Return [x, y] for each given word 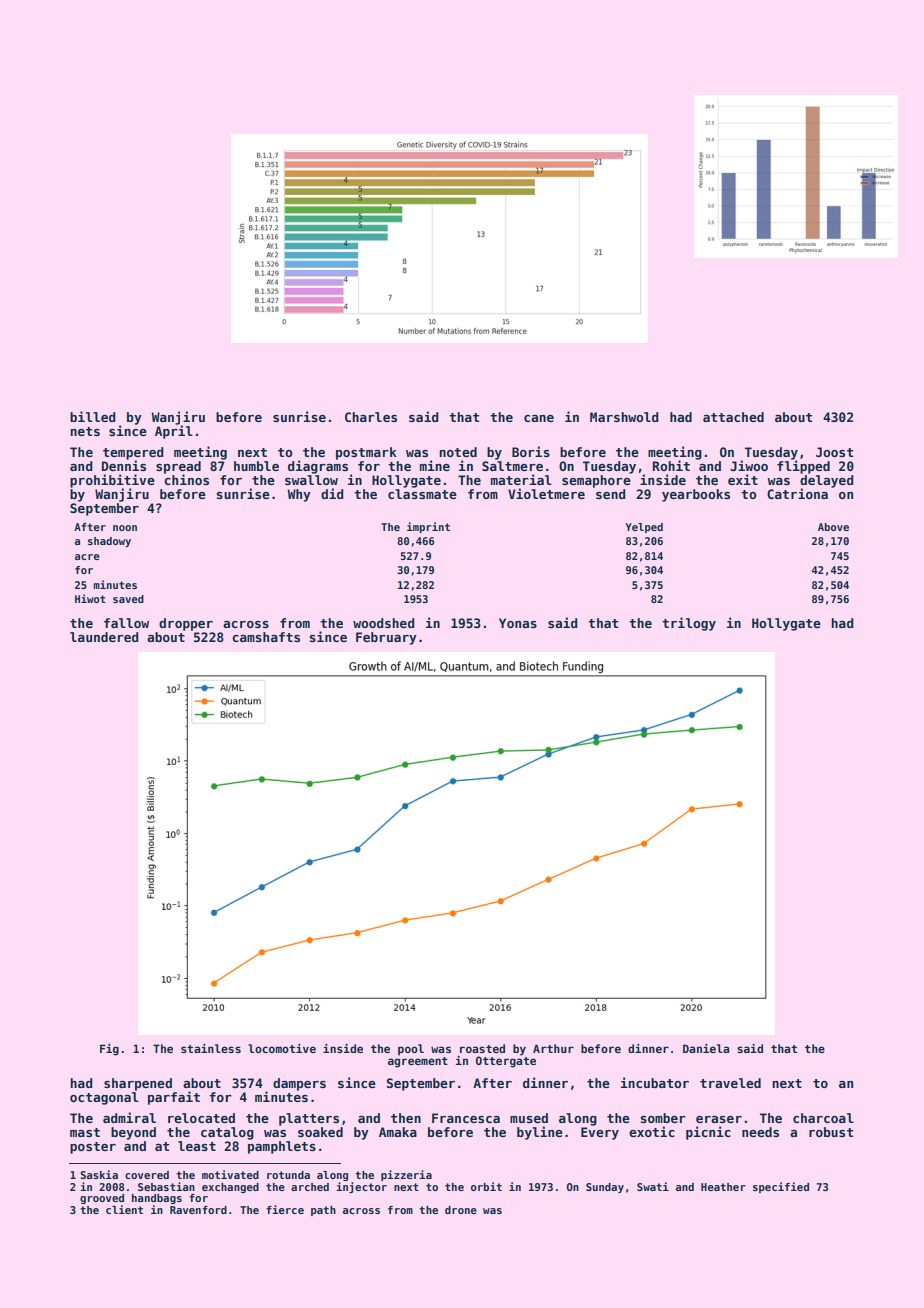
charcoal [823, 1118]
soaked [320, 1132]
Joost [834, 452]
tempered [133, 453]
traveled [730, 1083]
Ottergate [506, 1062]
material [521, 479]
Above [833, 527]
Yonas [518, 623]
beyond [133, 1133]
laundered [104, 637]
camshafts [266, 637]
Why [299, 495]
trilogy [689, 624]
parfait [174, 1098]
